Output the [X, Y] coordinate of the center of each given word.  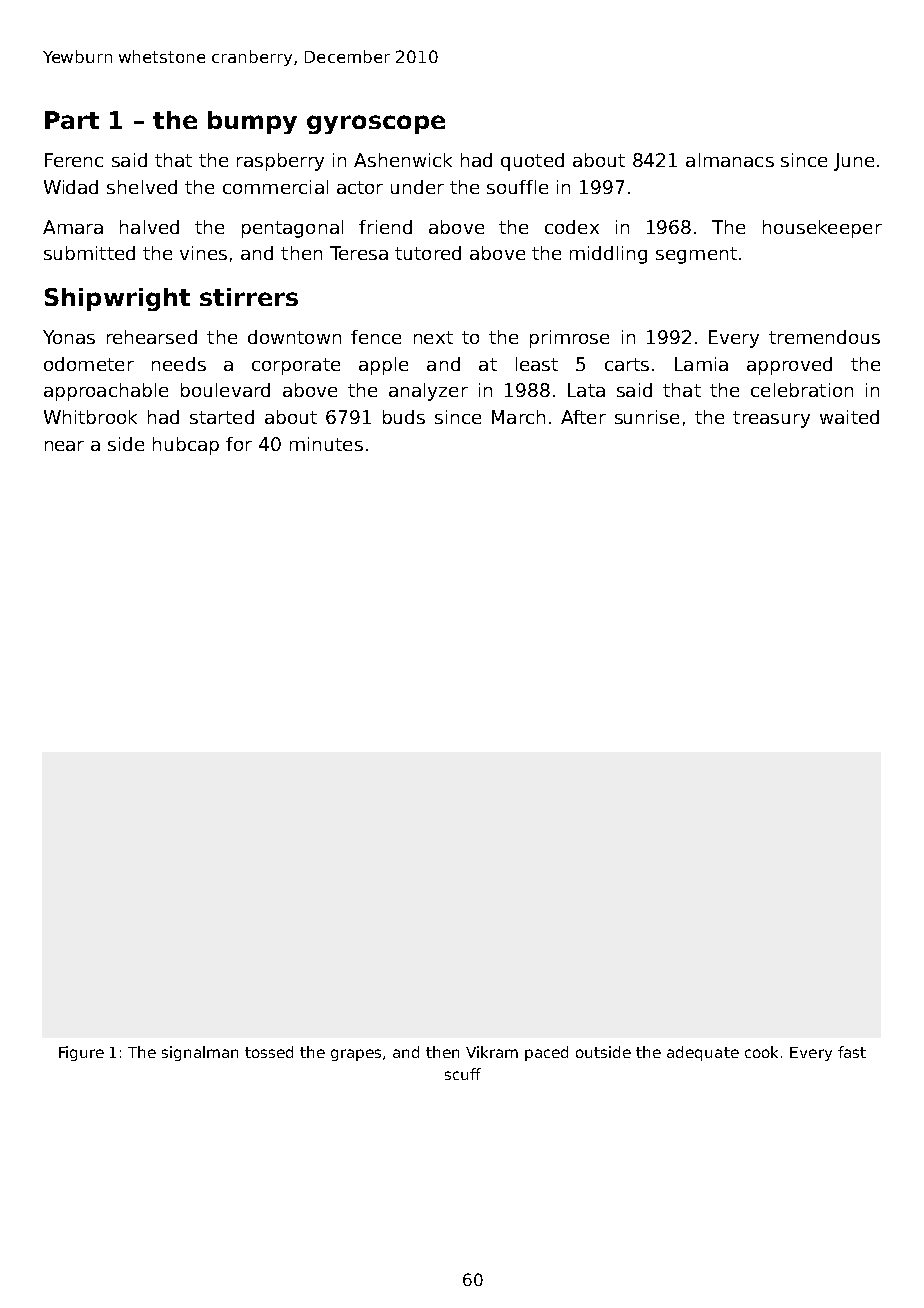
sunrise [647, 417]
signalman [200, 1053]
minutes [326, 444]
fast [852, 1052]
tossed [269, 1052]
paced [546, 1053]
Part [72, 120]
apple [383, 366]
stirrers [249, 297]
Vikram [492, 1052]
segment [696, 255]
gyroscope [376, 124]
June [854, 162]
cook [761, 1052]
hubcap [186, 446]
